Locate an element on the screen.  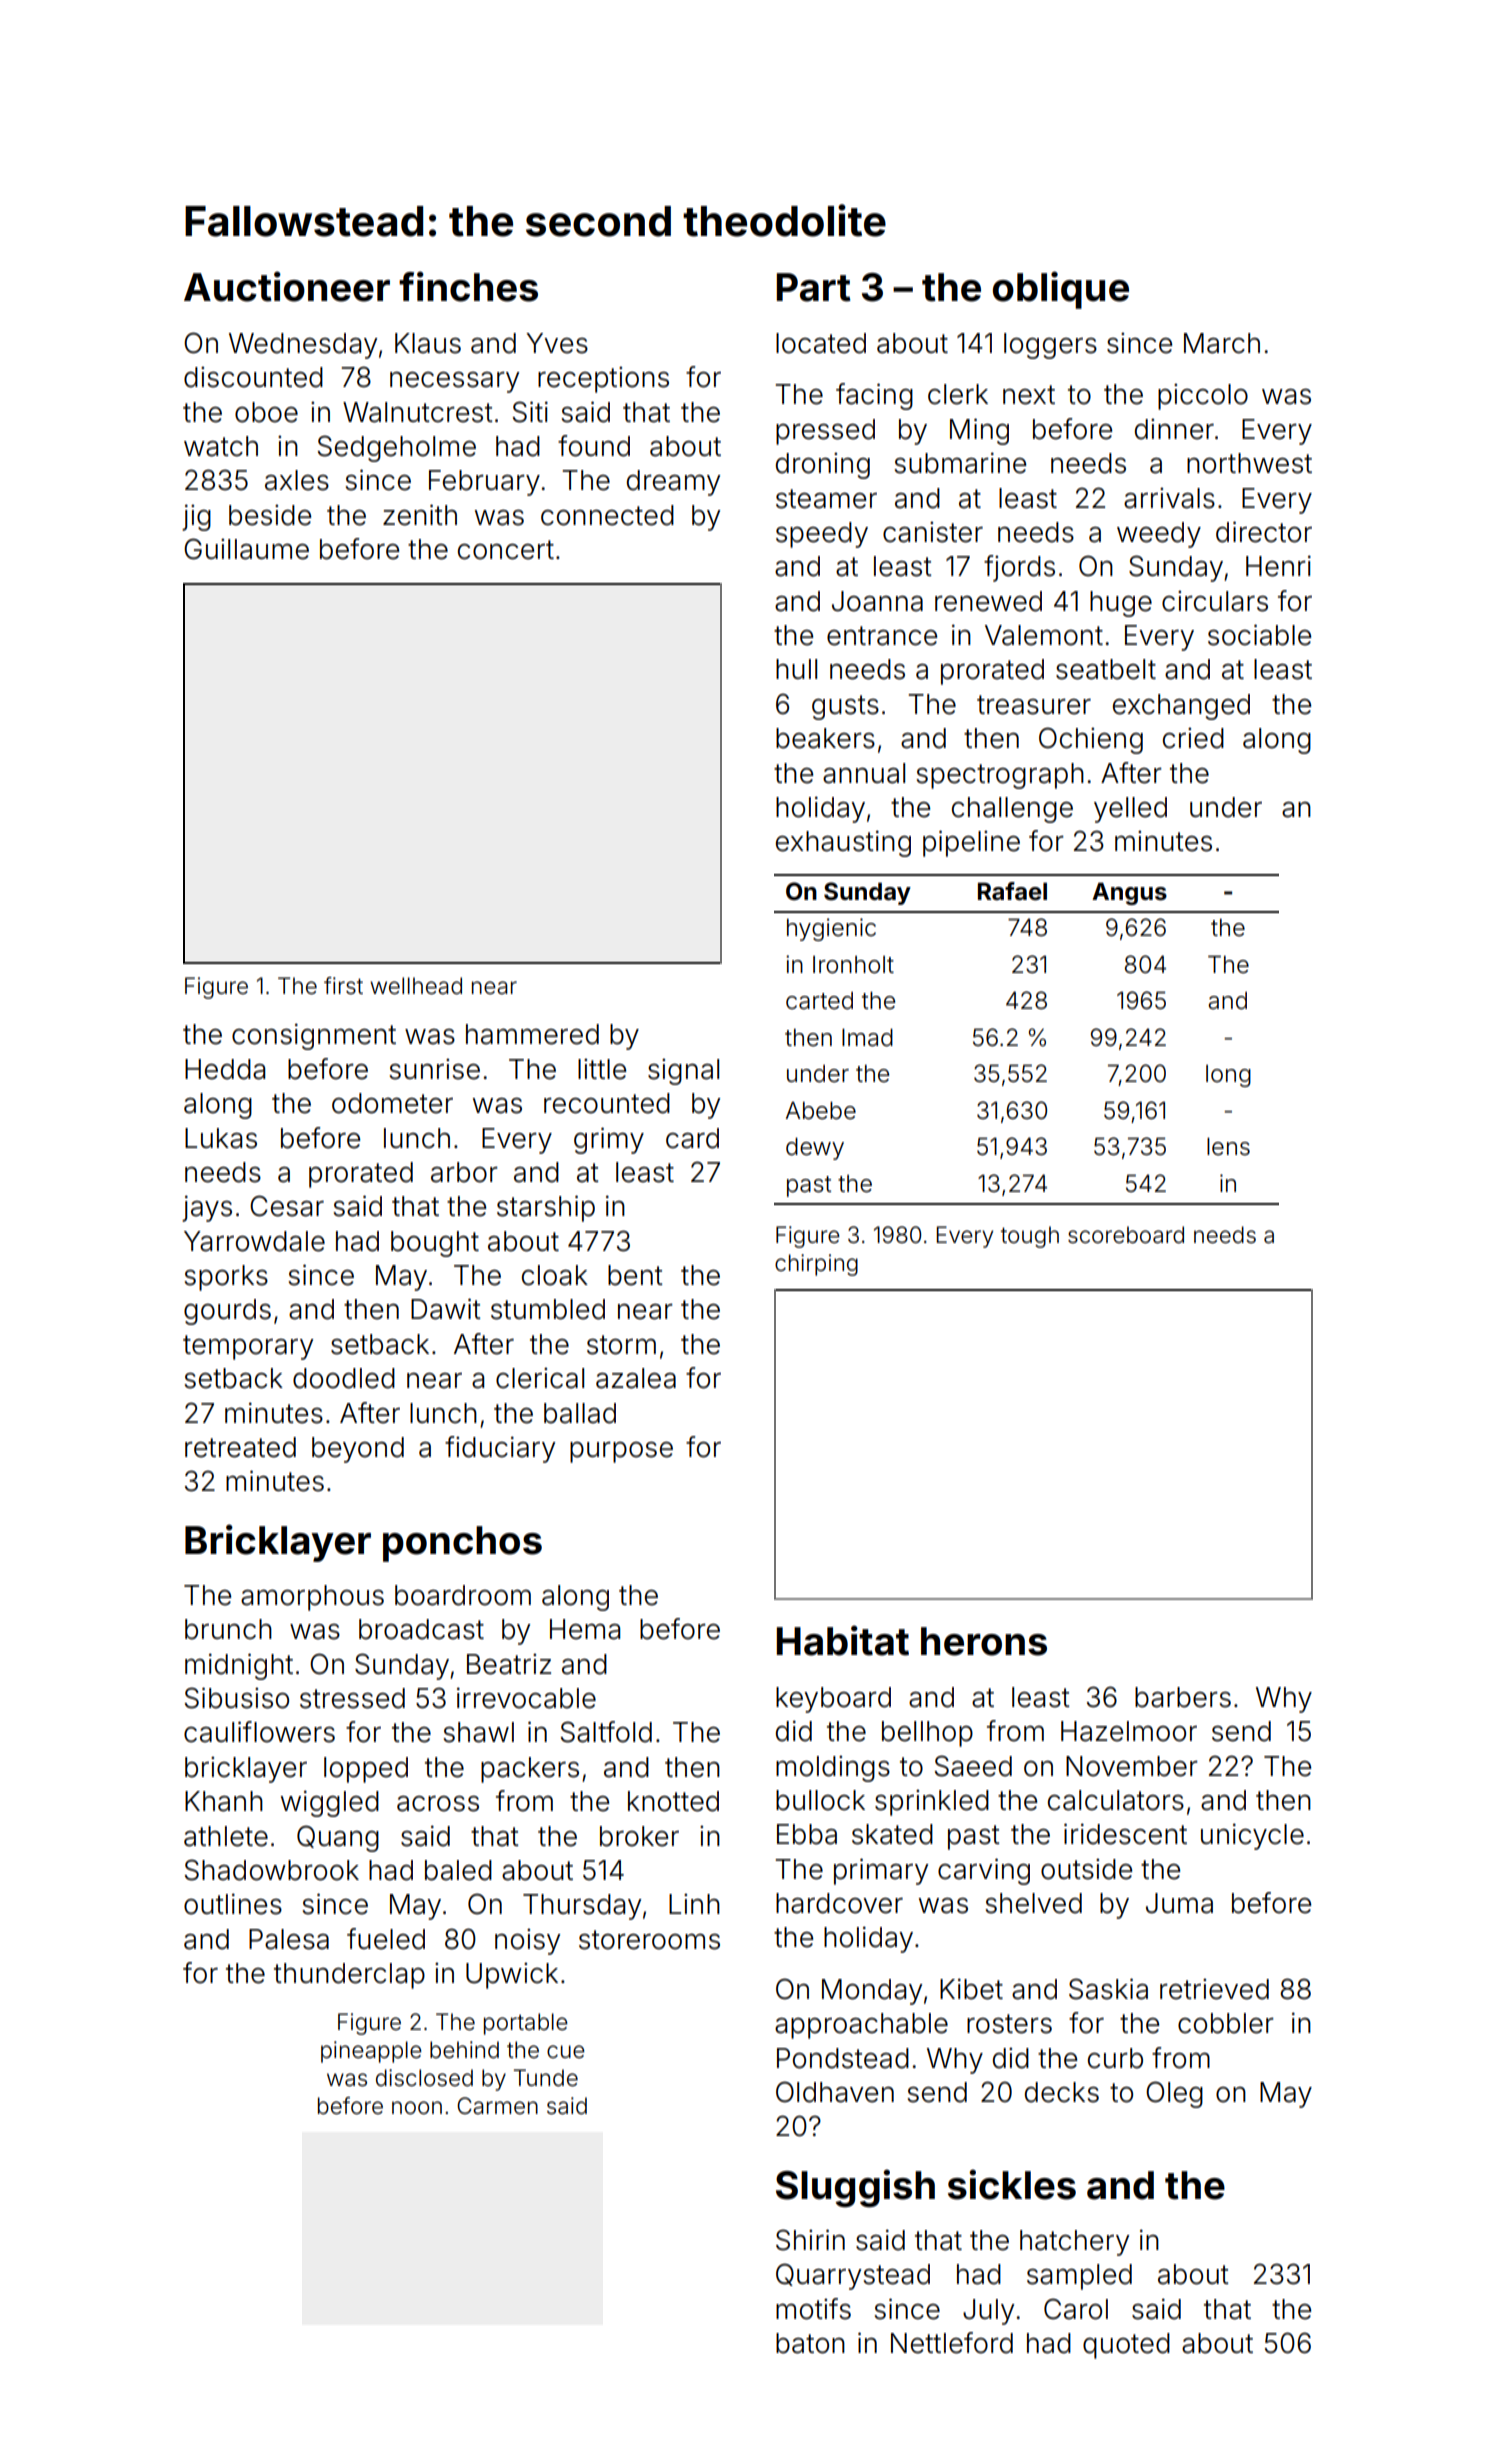
doodled is located at coordinates (344, 1378).
